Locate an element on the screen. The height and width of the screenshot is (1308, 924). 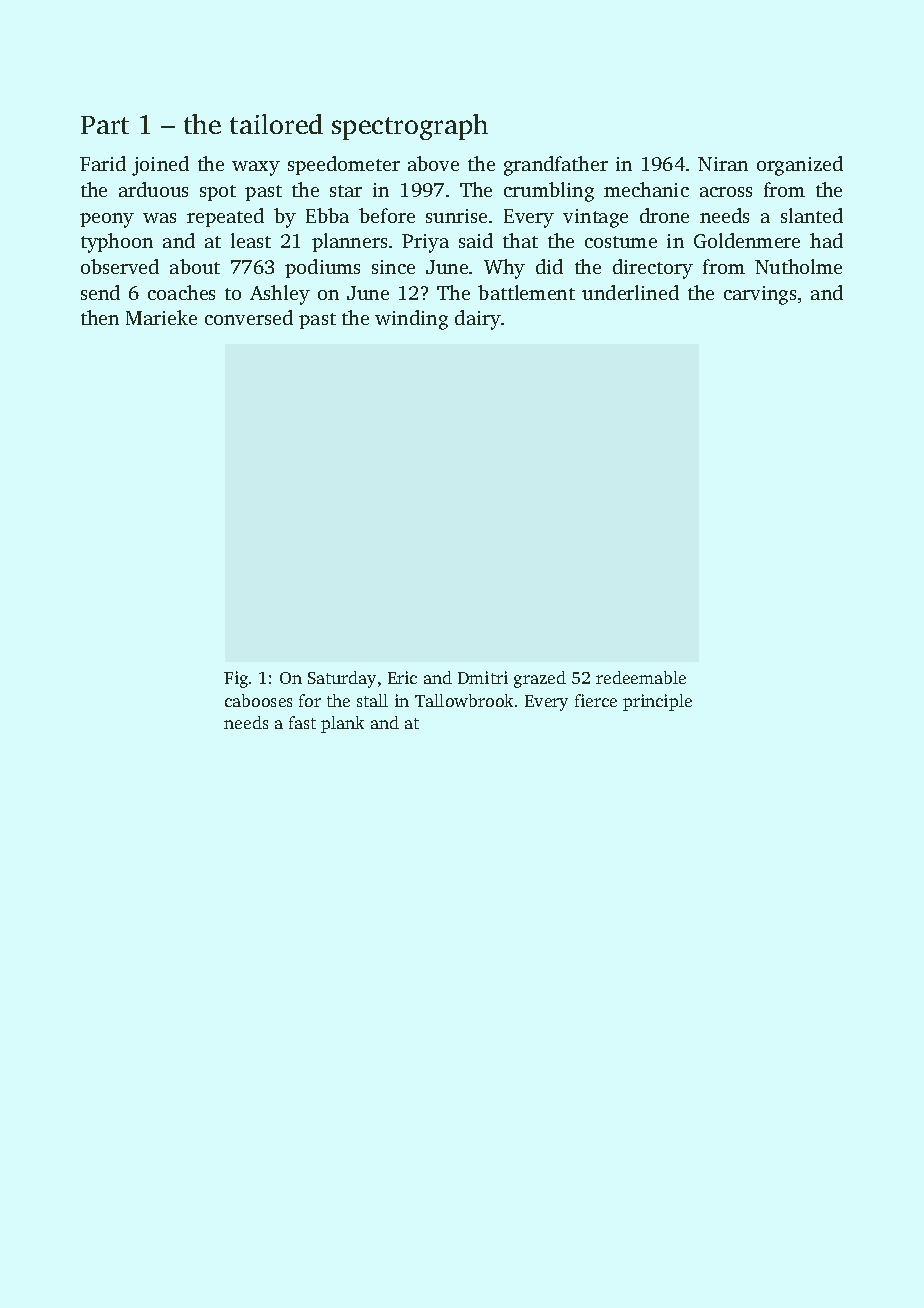
redeemable is located at coordinates (641, 677).
